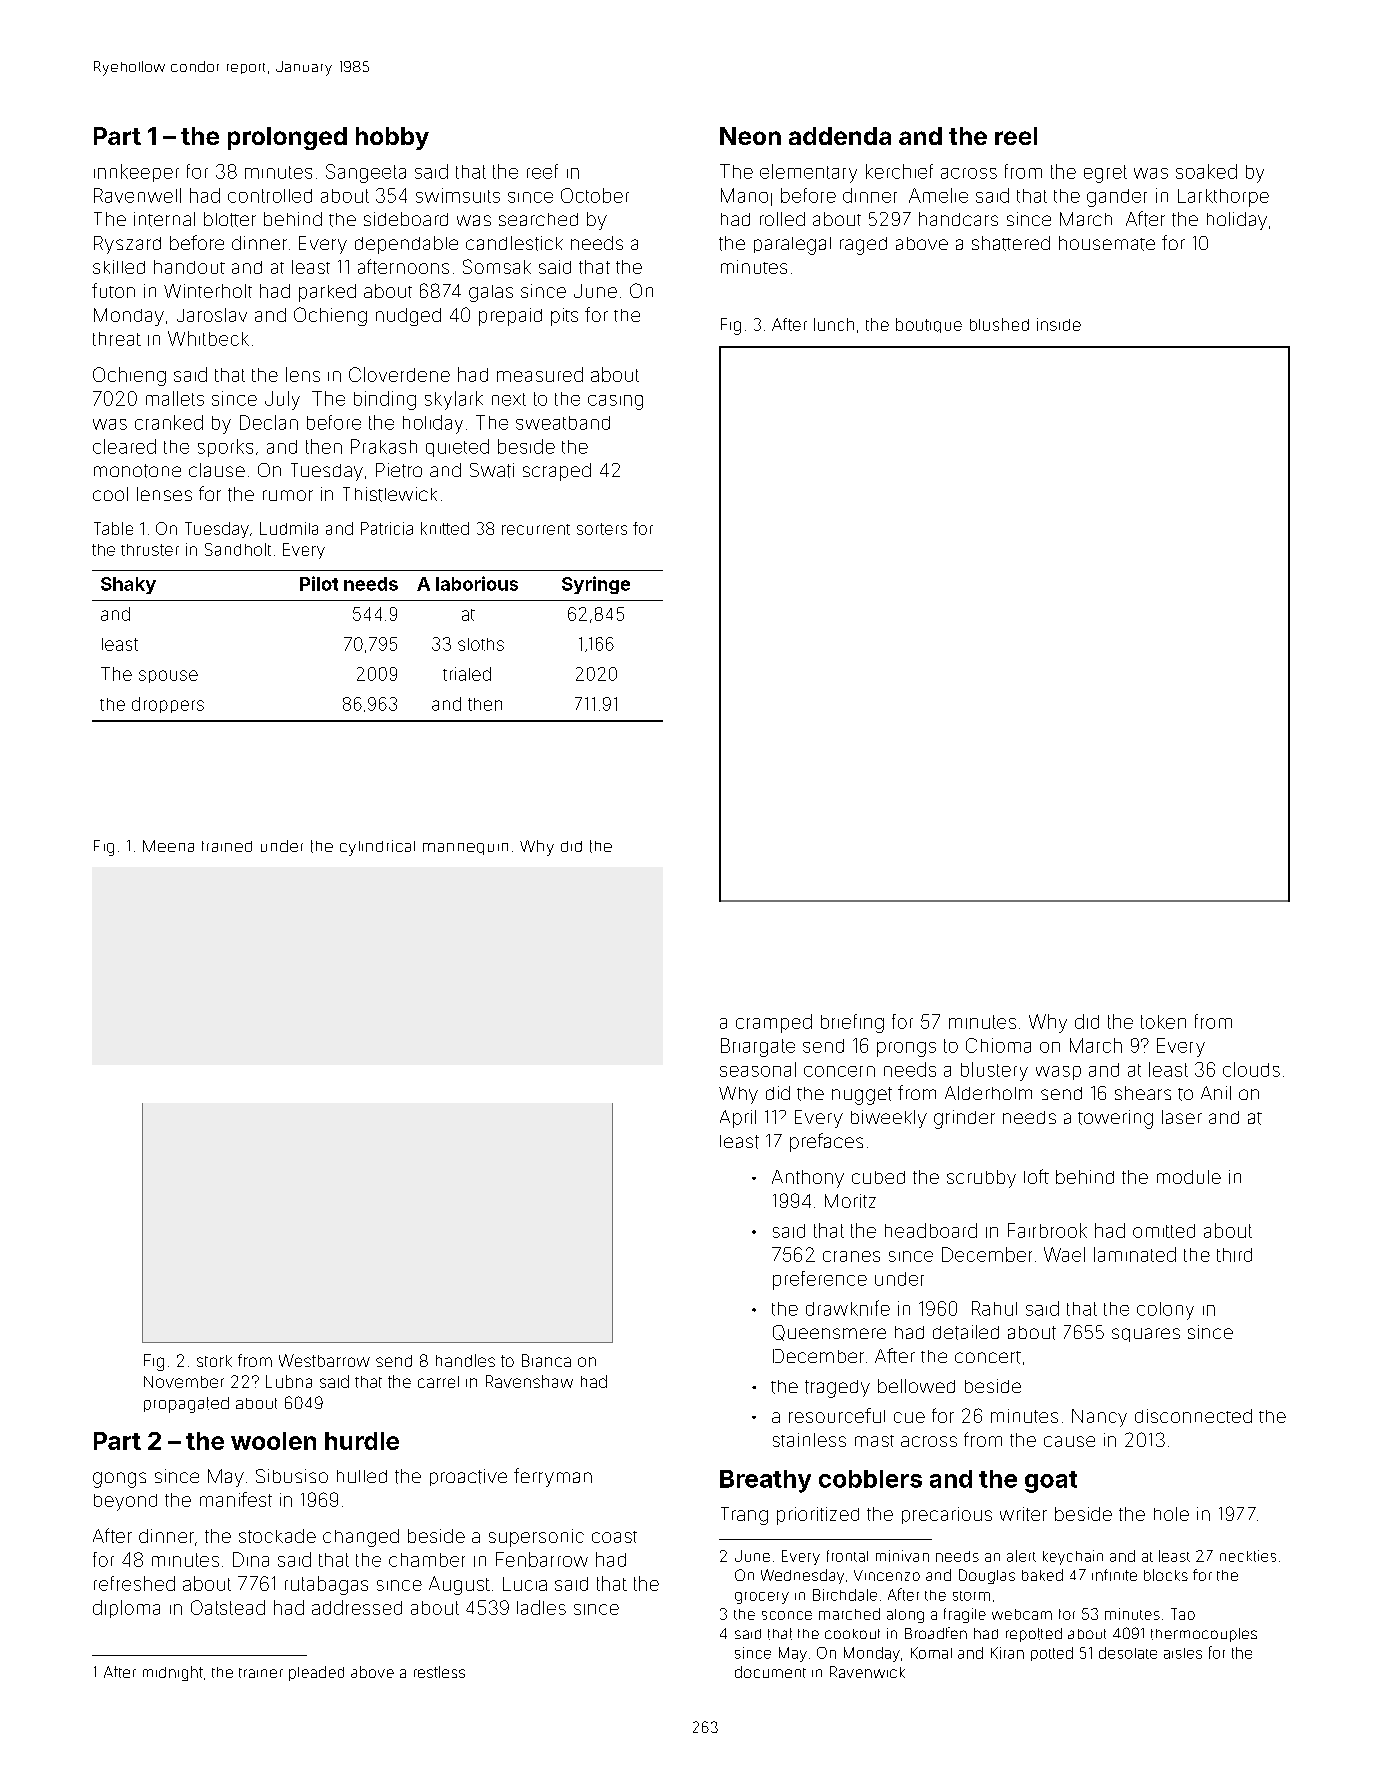 The height and width of the screenshot is (1788, 1382). I want to click on trained, so click(227, 846).
